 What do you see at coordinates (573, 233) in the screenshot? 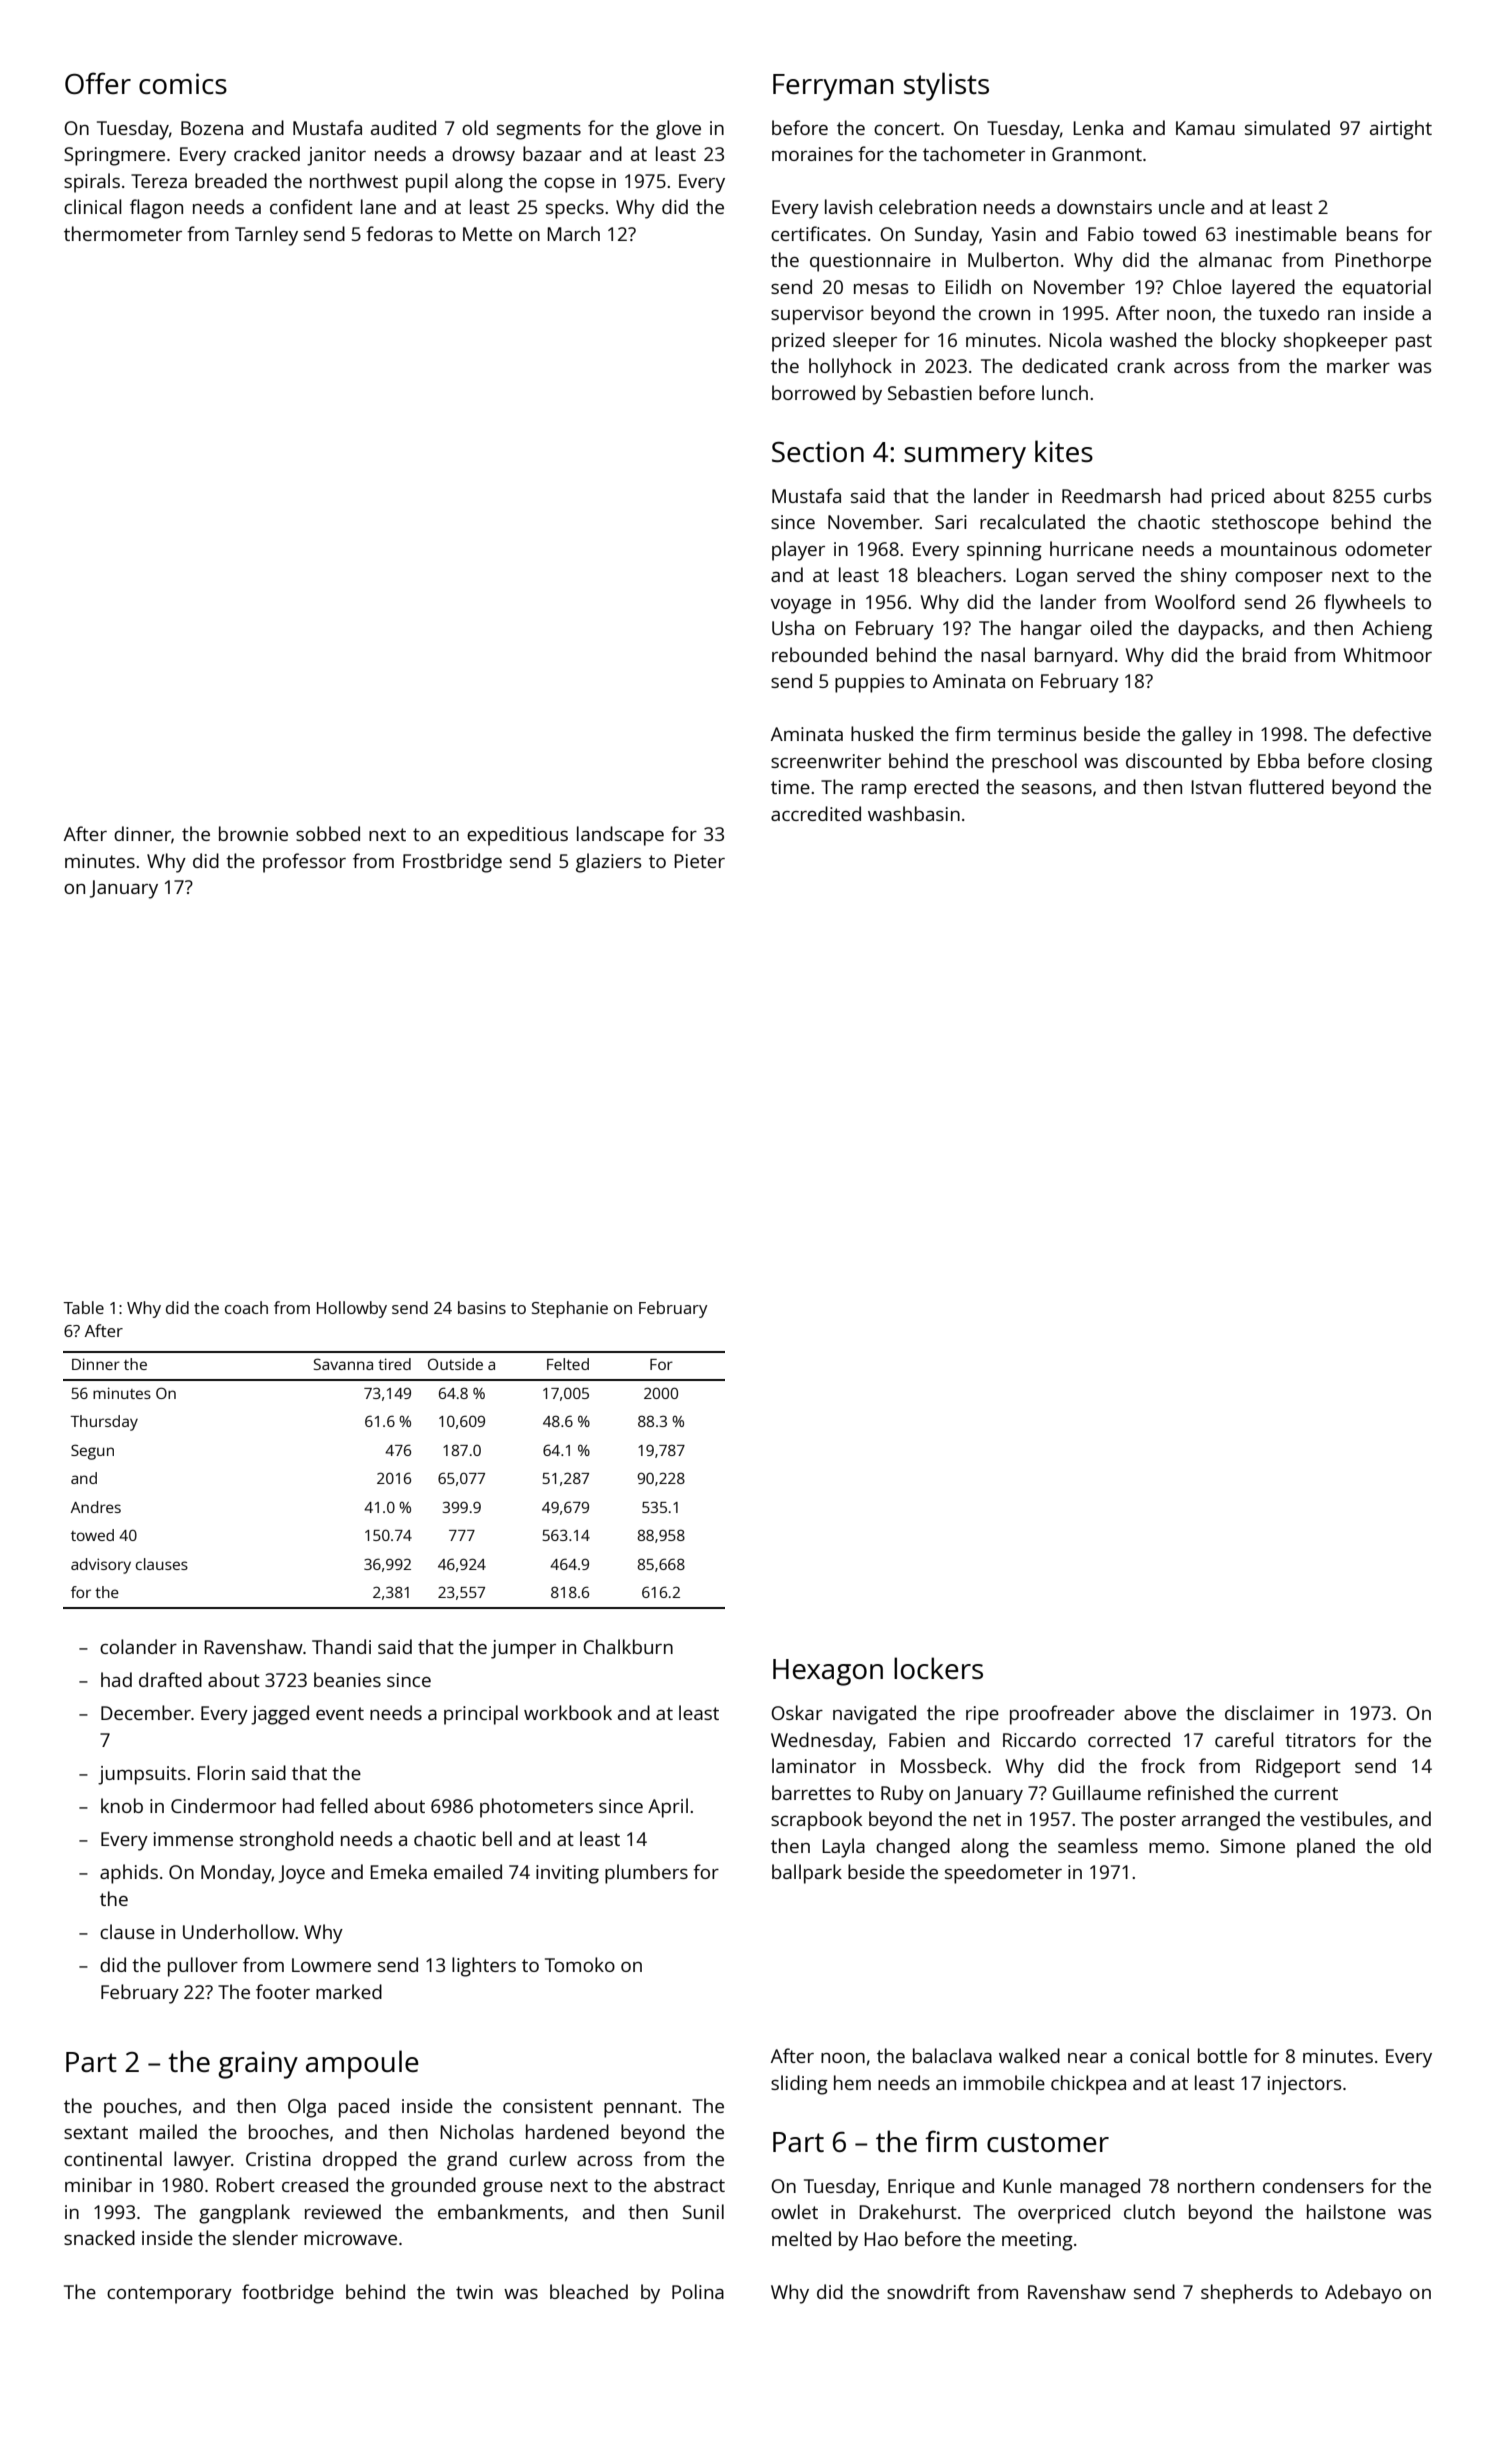
I see `March` at bounding box center [573, 233].
